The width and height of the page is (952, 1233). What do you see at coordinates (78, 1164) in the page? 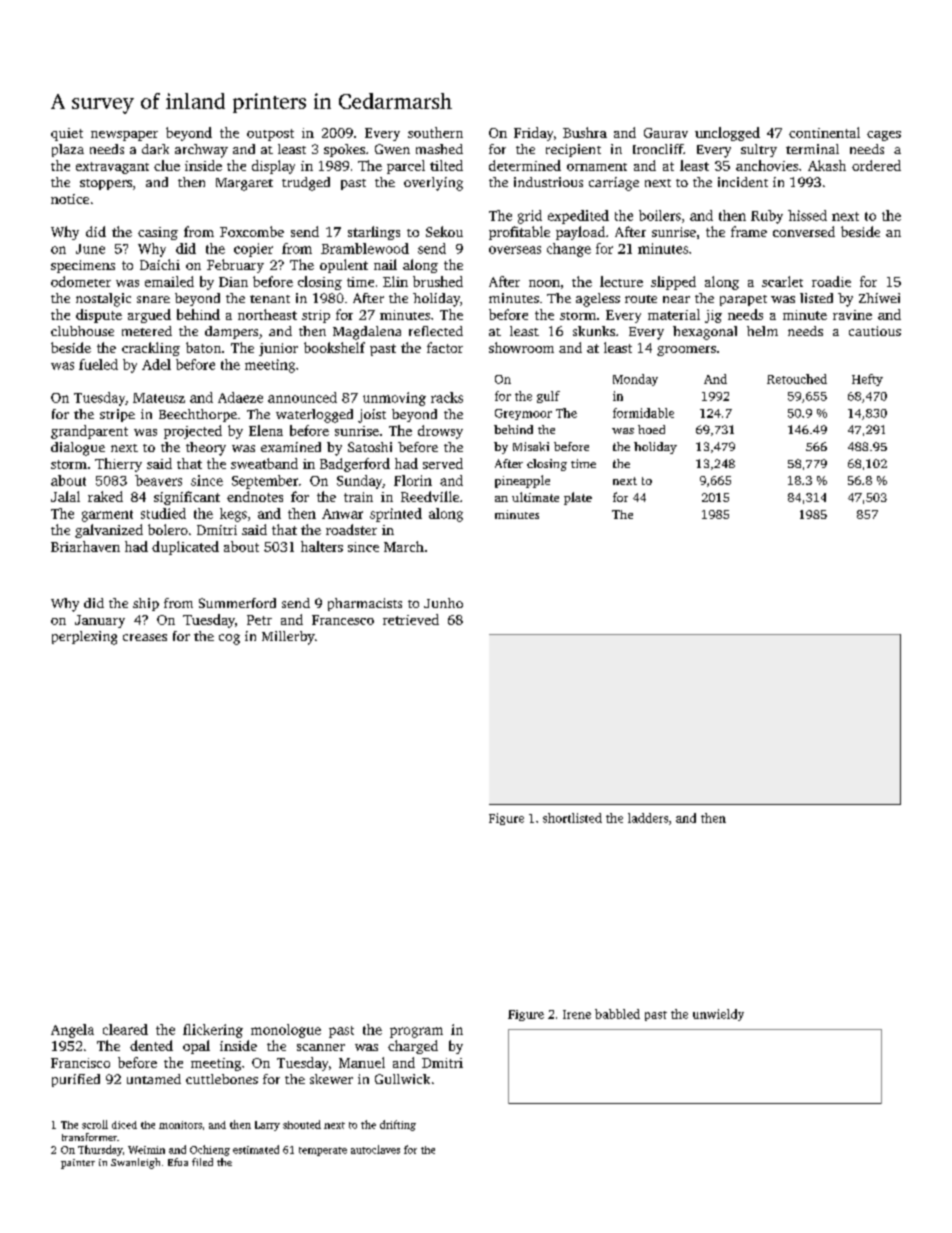
I see `painter` at bounding box center [78, 1164].
